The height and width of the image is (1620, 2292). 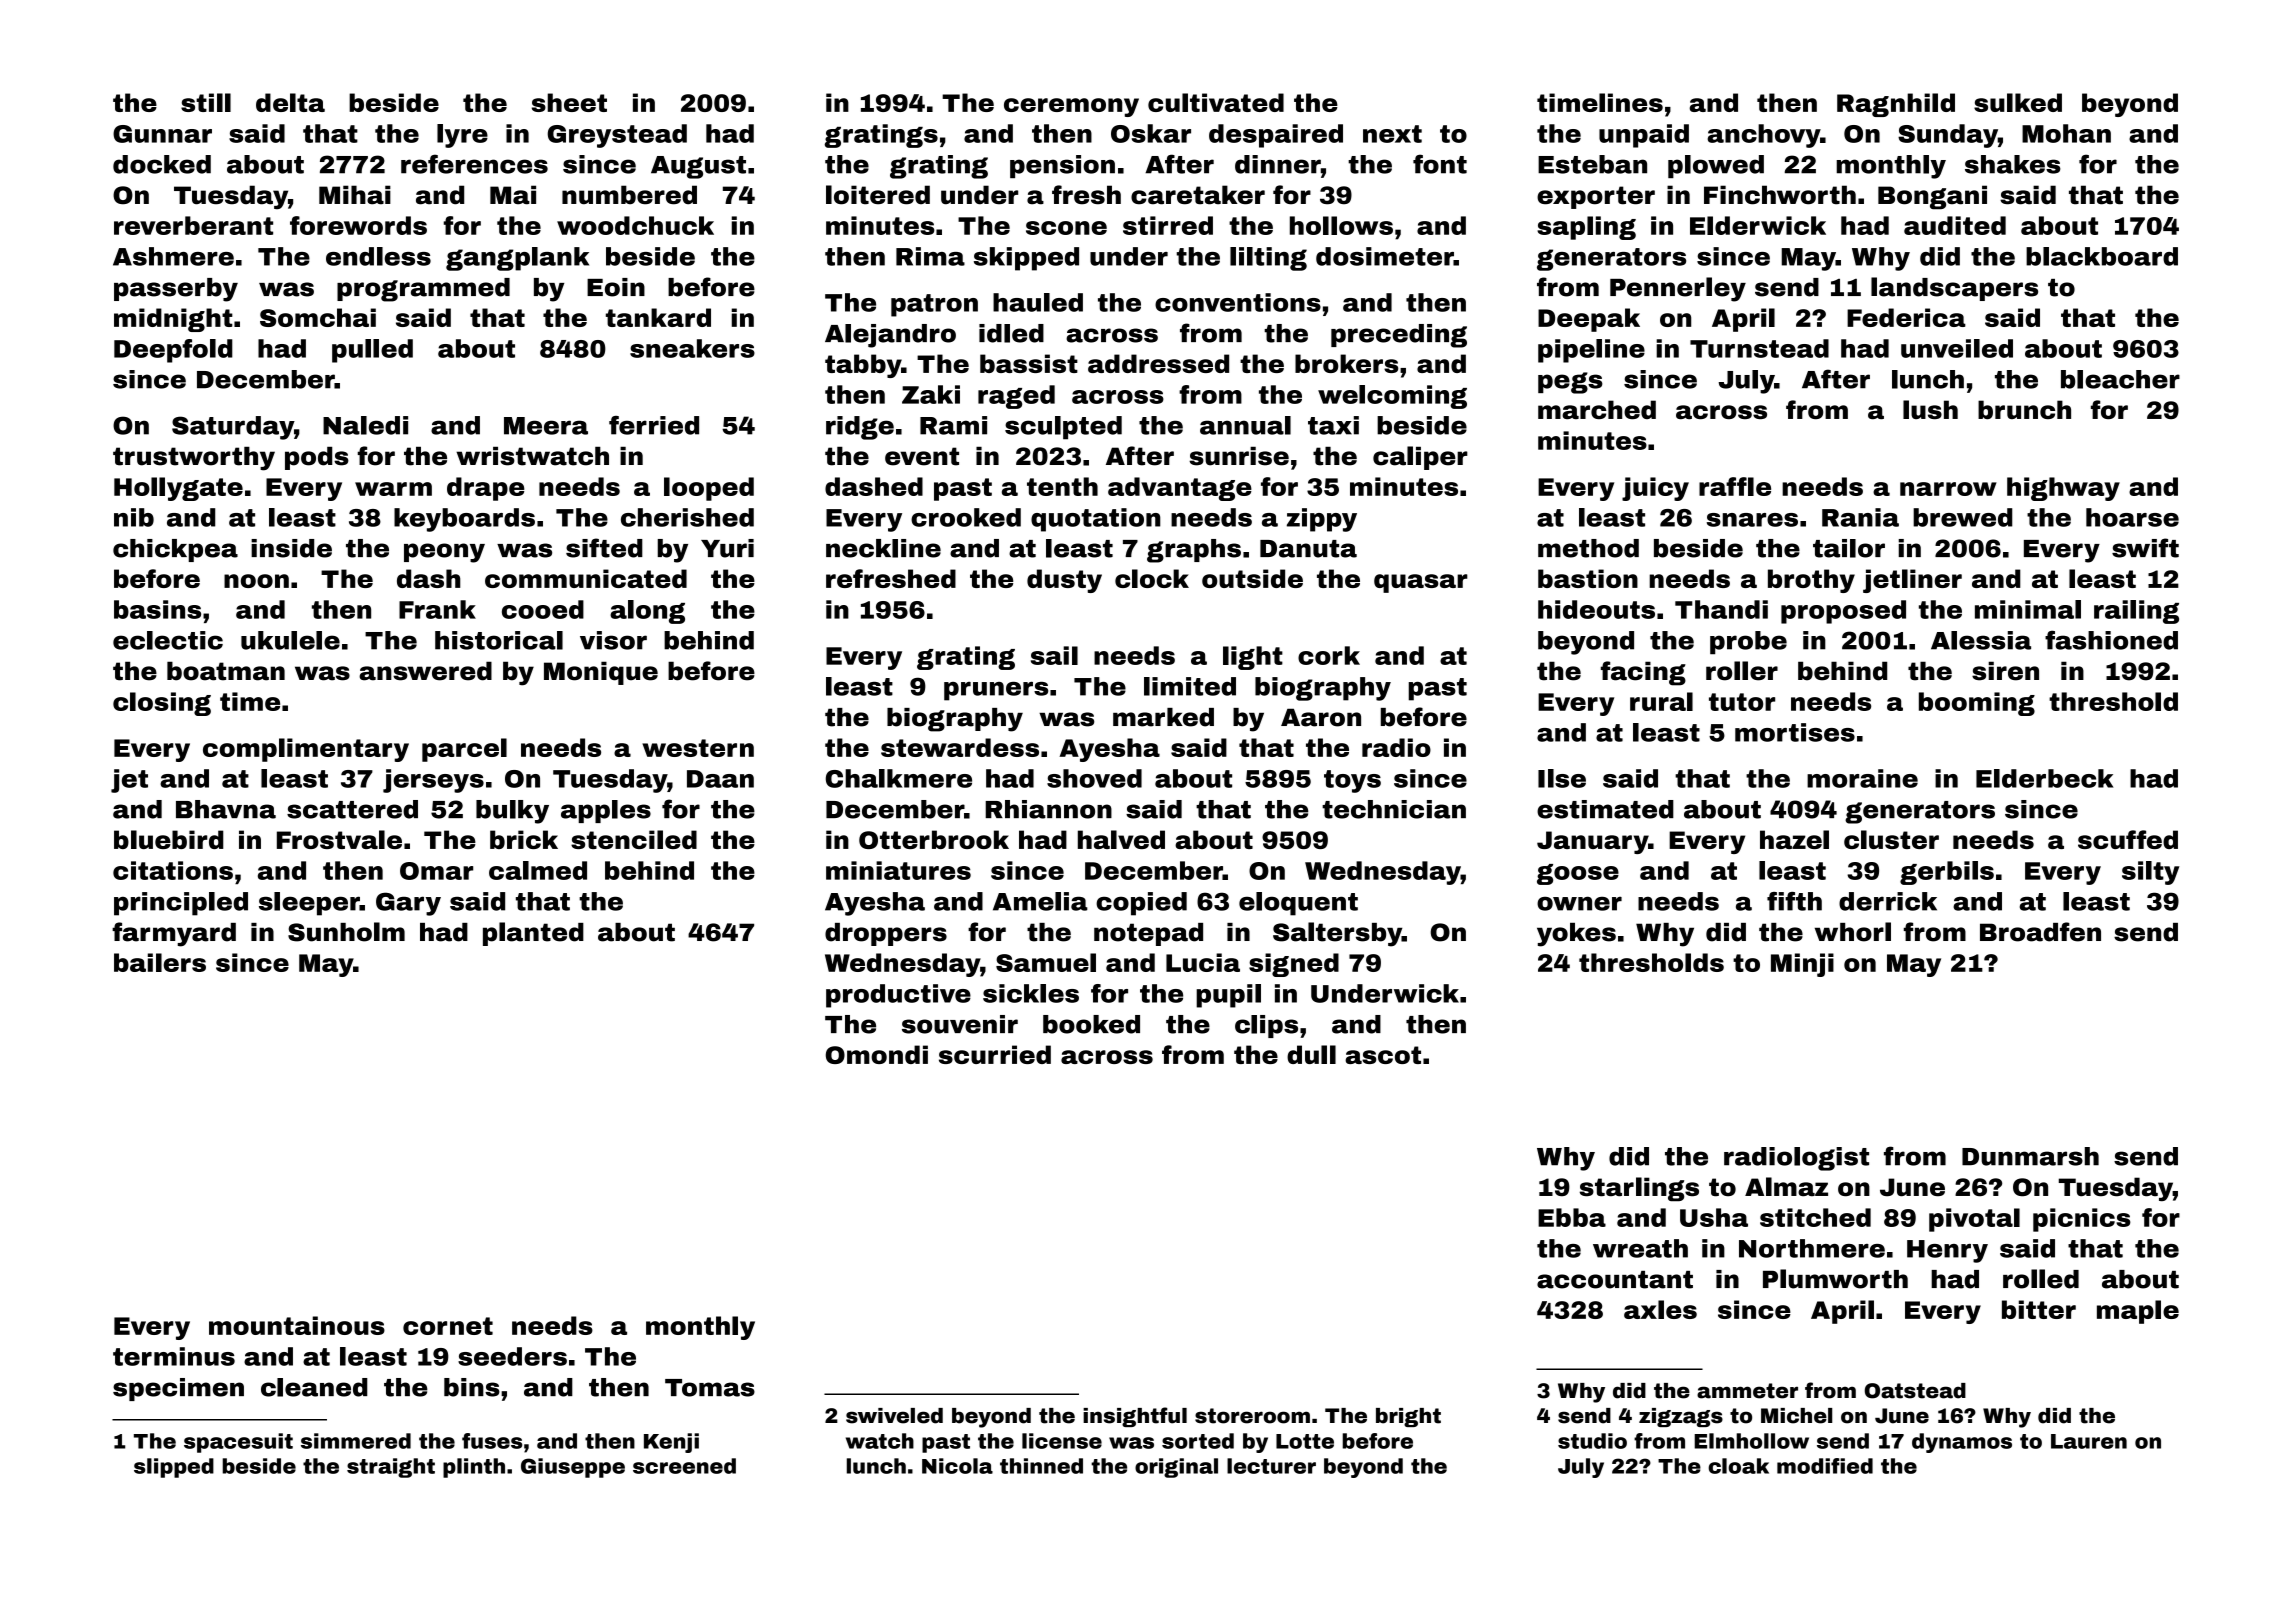 What do you see at coordinates (1825, 1466) in the image?
I see `modified` at bounding box center [1825, 1466].
